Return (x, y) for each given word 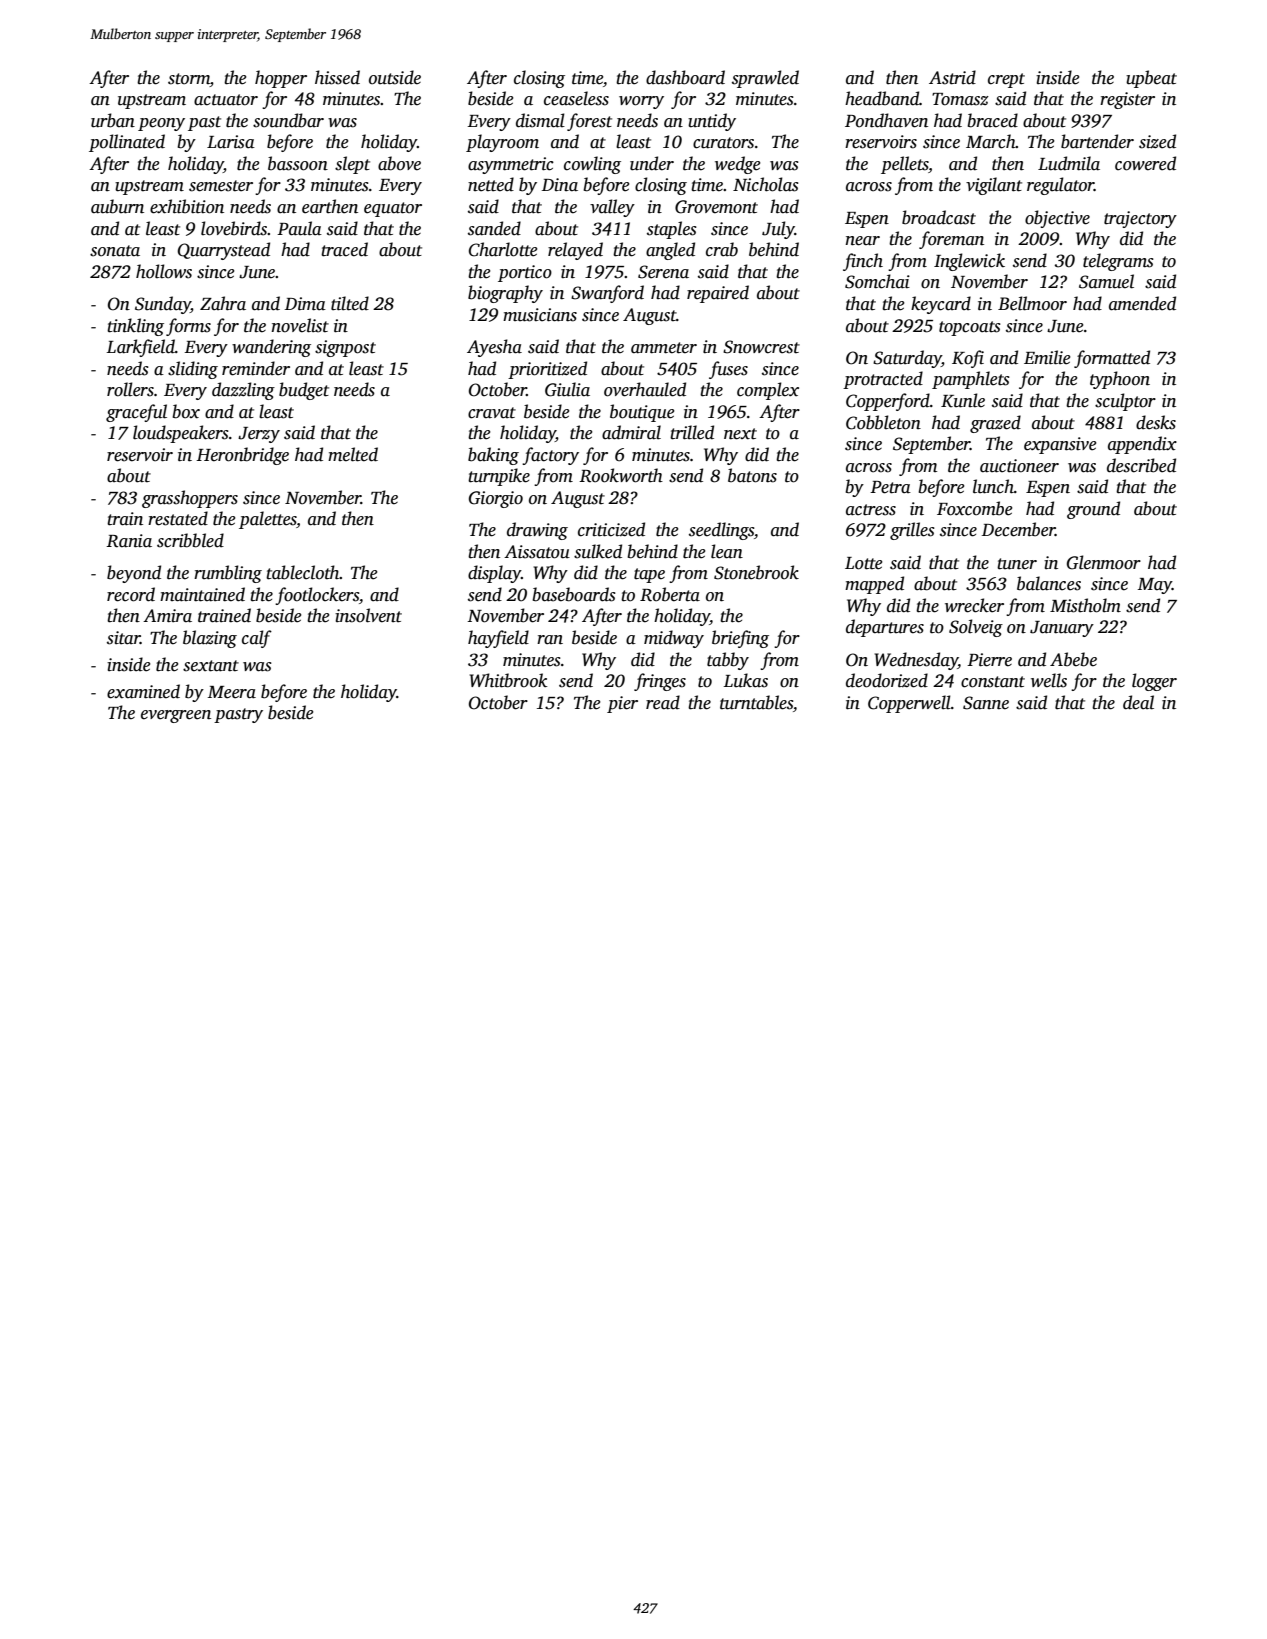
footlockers (317, 596)
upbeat (1151, 79)
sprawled (765, 79)
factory (550, 456)
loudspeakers (181, 434)
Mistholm (1085, 605)
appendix (1142, 445)
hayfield (498, 639)
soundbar (288, 120)
